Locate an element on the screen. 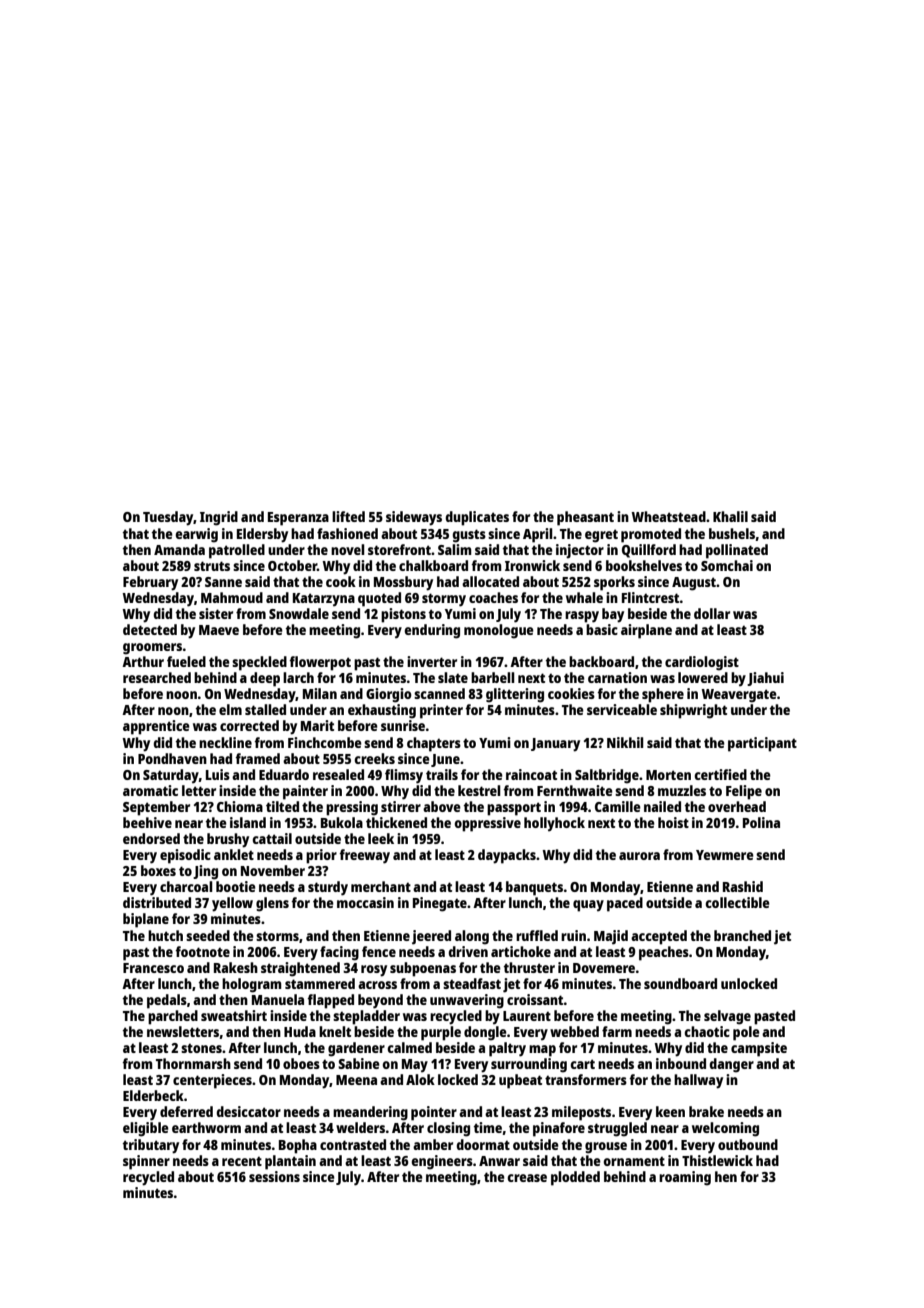 This screenshot has height=1308, width=924. earthworm is located at coordinates (206, 1127).
